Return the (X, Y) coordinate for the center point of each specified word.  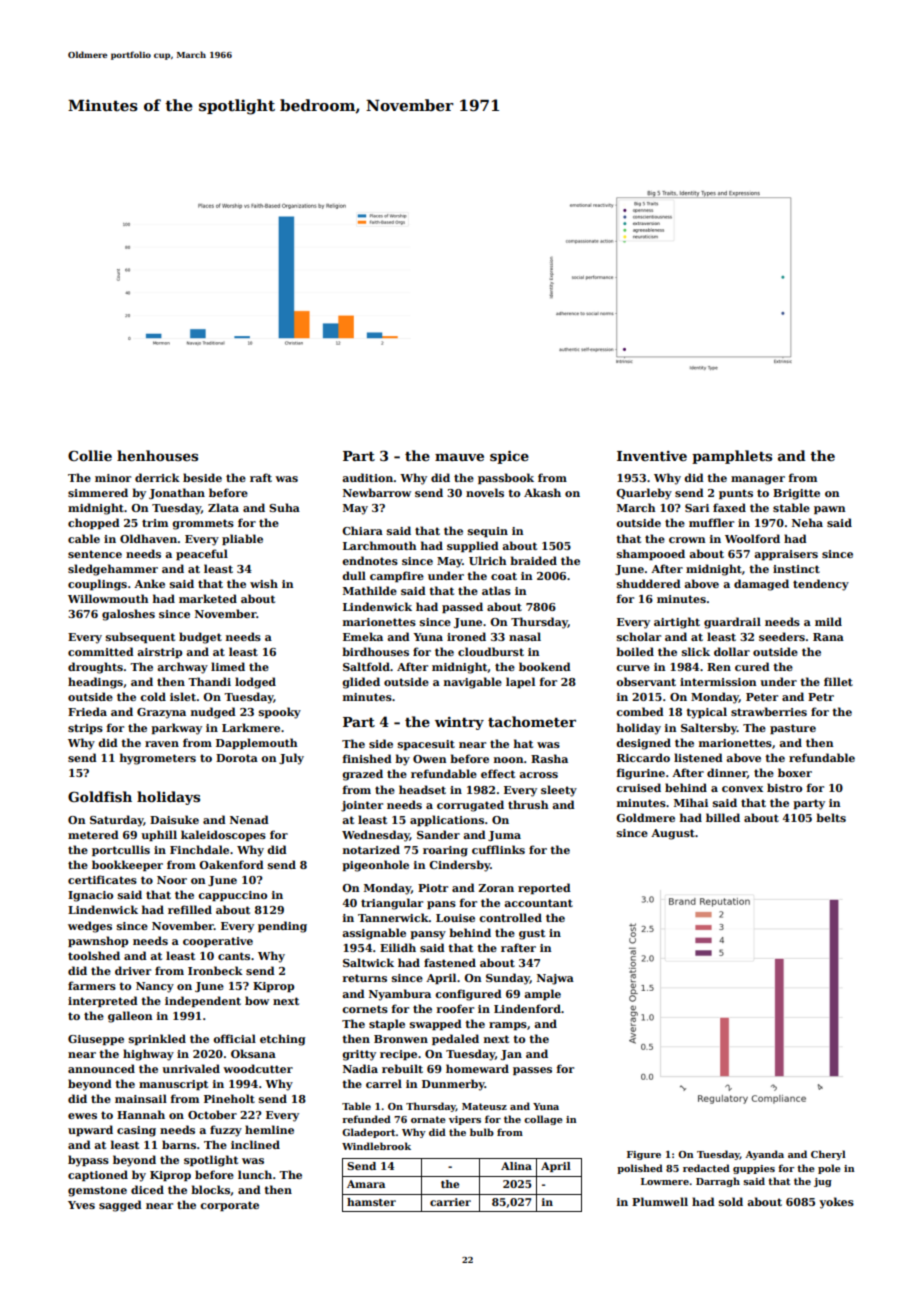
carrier (450, 1202)
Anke (149, 583)
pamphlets (732, 457)
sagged (120, 1206)
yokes (836, 1203)
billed (723, 817)
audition (367, 477)
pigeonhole (375, 866)
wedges (90, 927)
